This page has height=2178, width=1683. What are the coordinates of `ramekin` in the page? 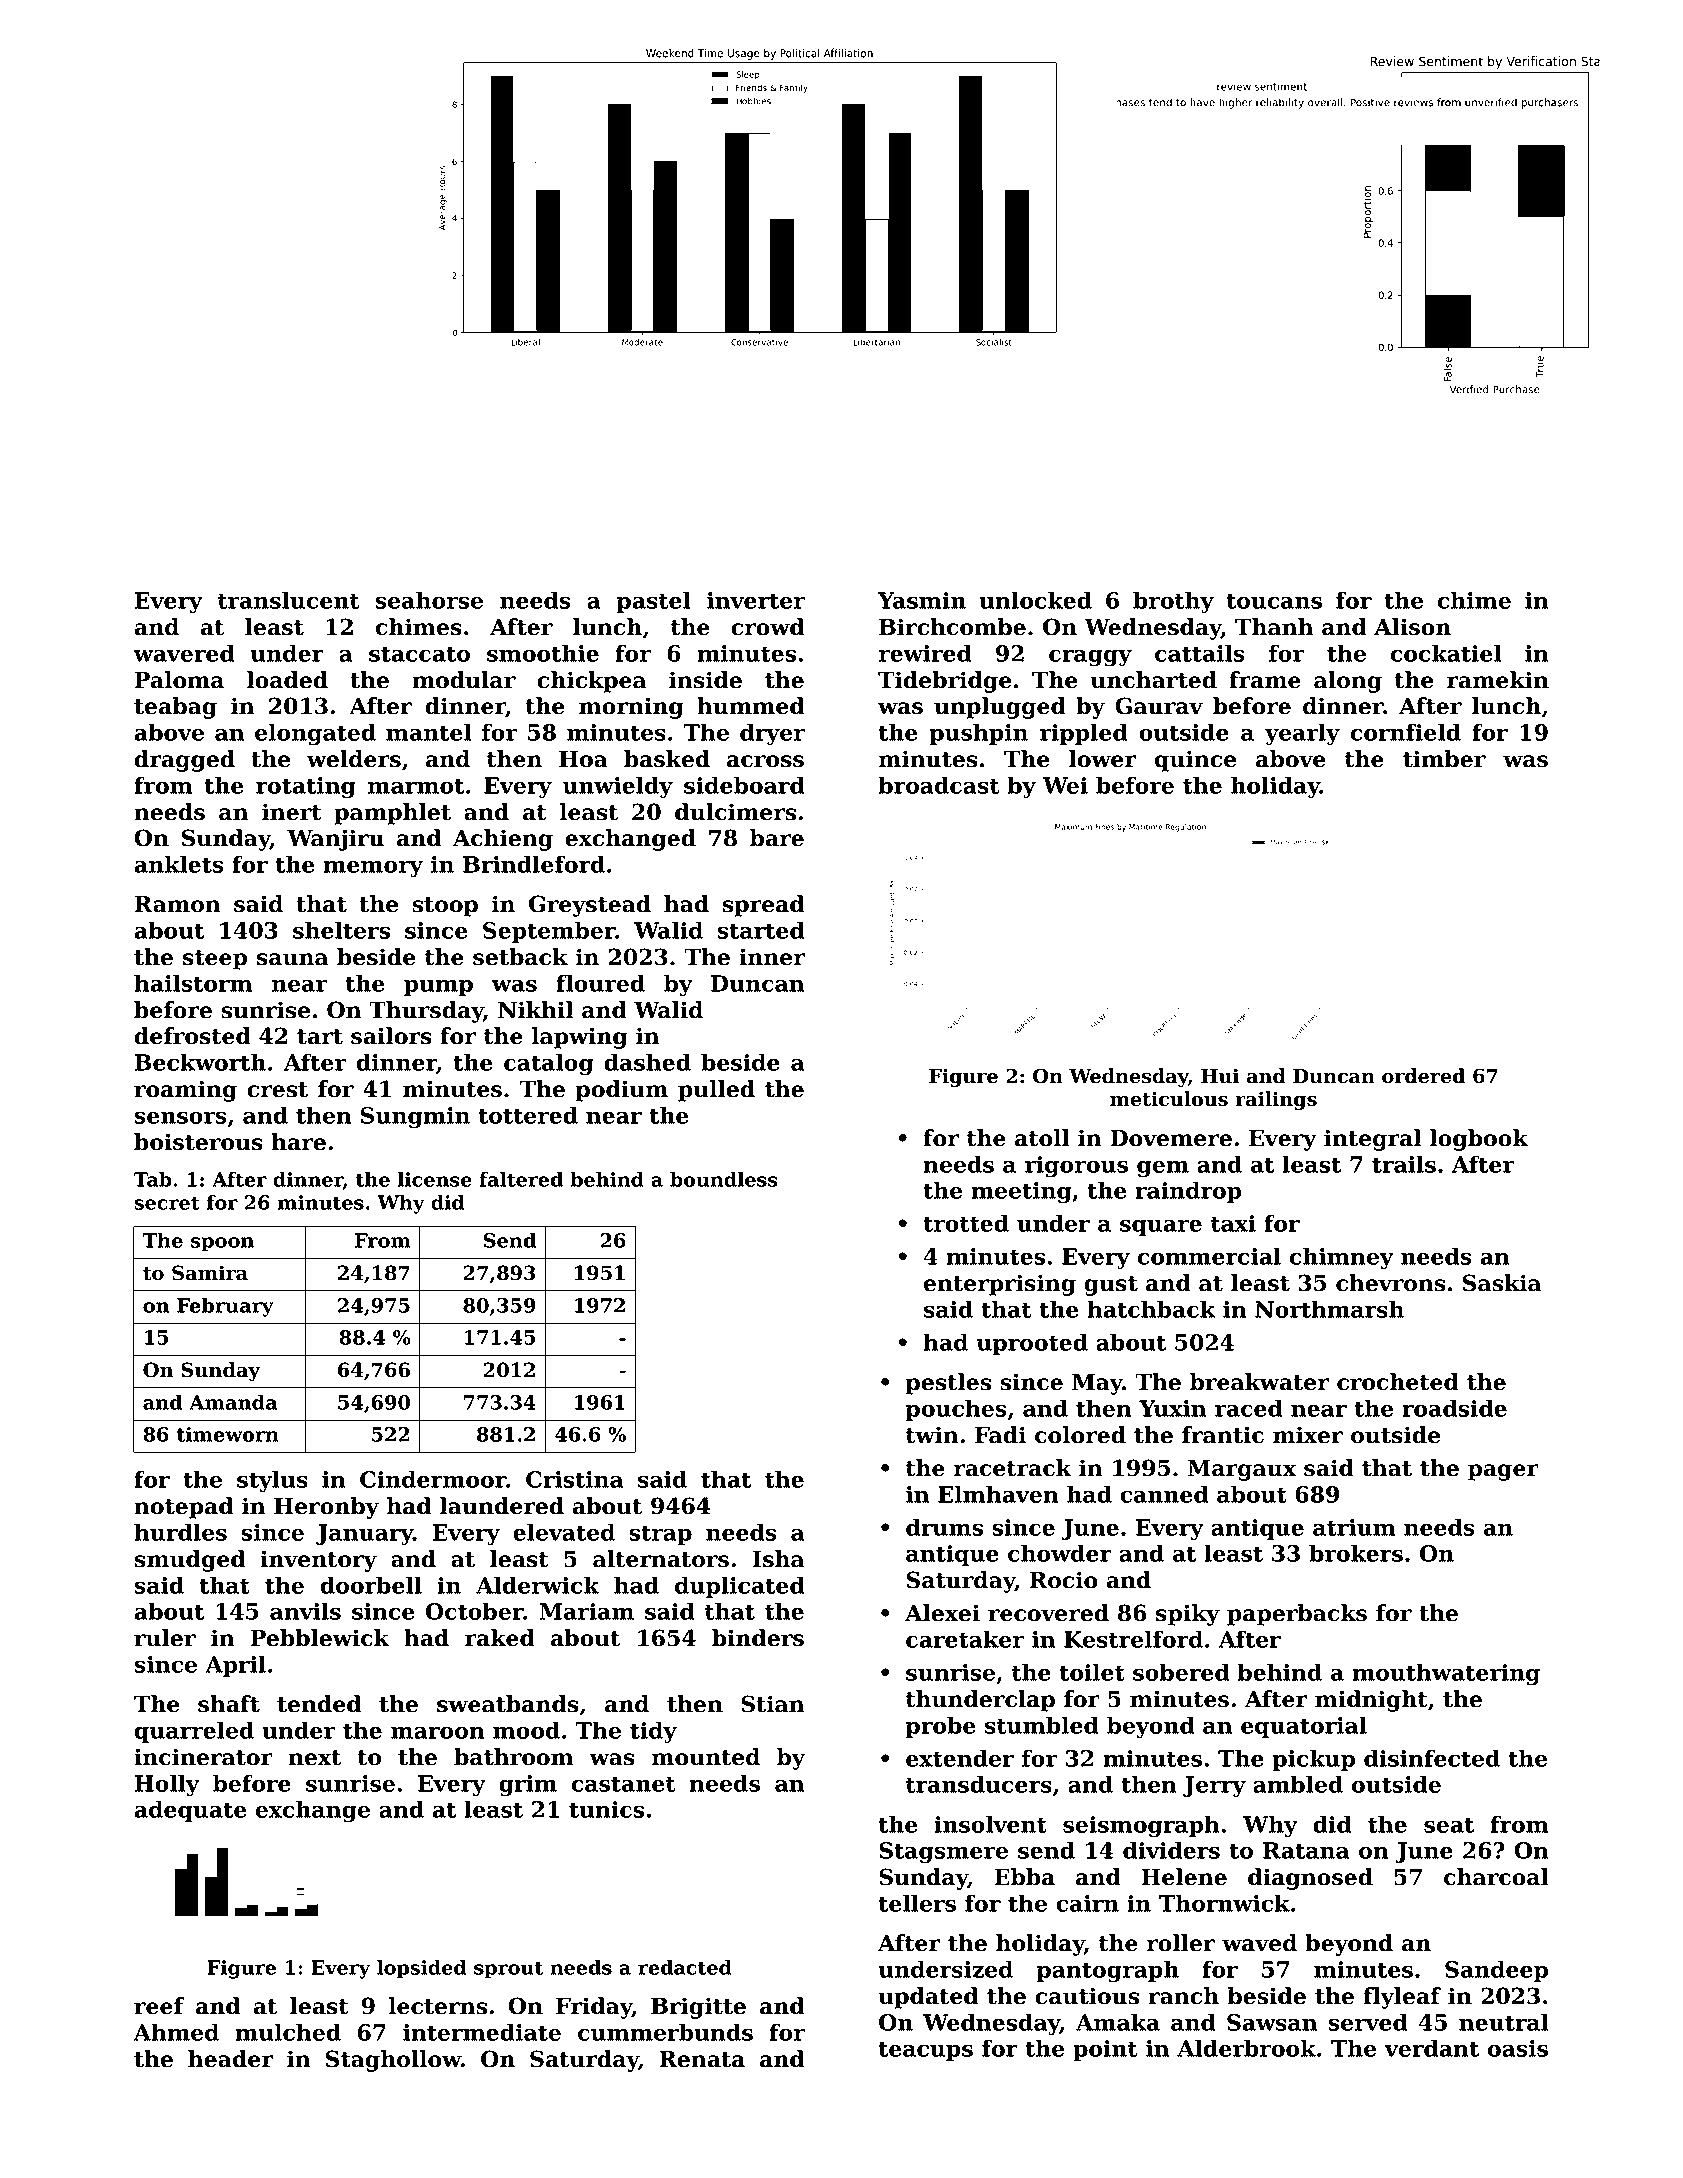 It's located at (1498, 680).
